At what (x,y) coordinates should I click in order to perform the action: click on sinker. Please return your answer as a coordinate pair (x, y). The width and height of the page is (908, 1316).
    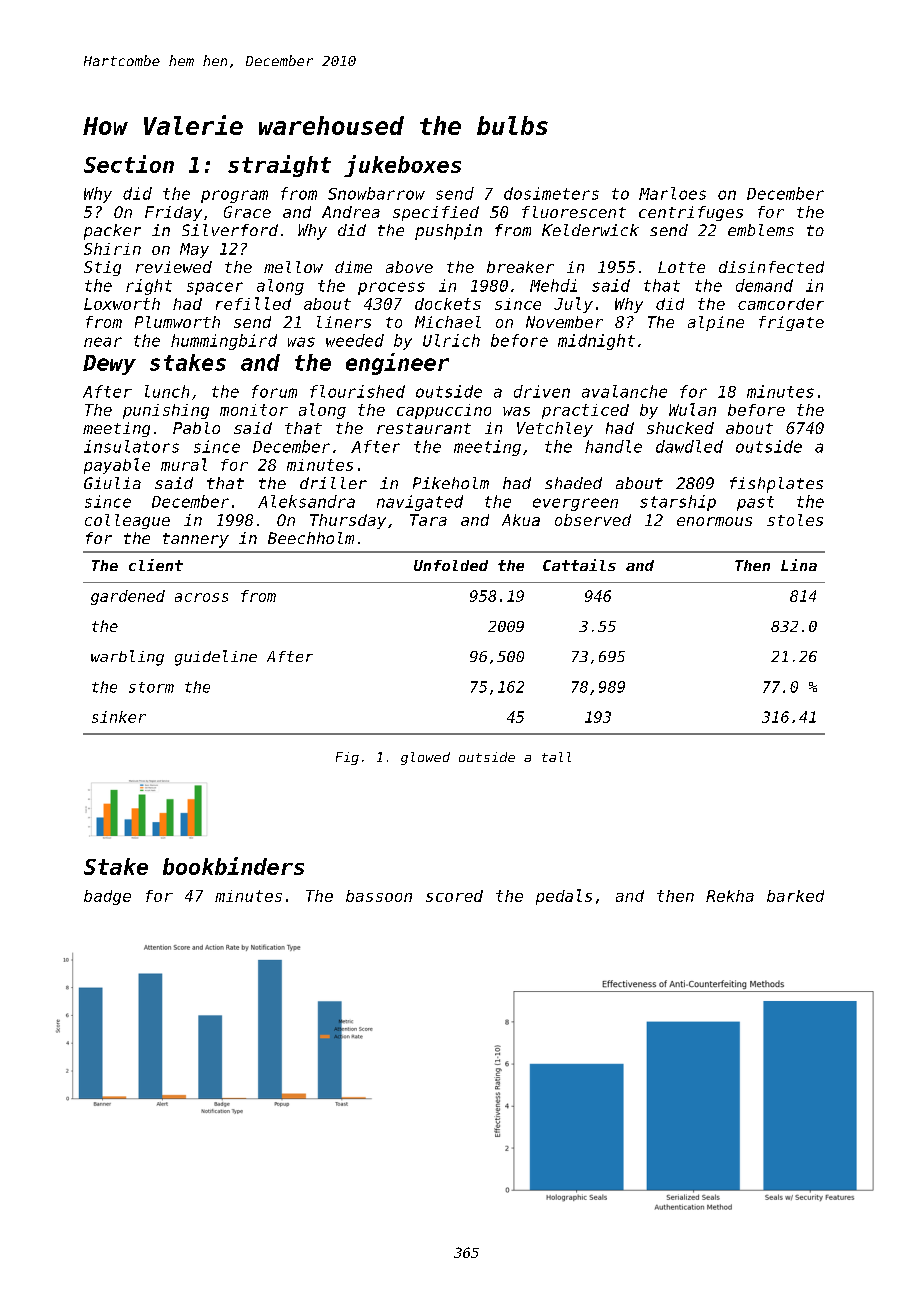
    Looking at the image, I should click on (119, 717).
